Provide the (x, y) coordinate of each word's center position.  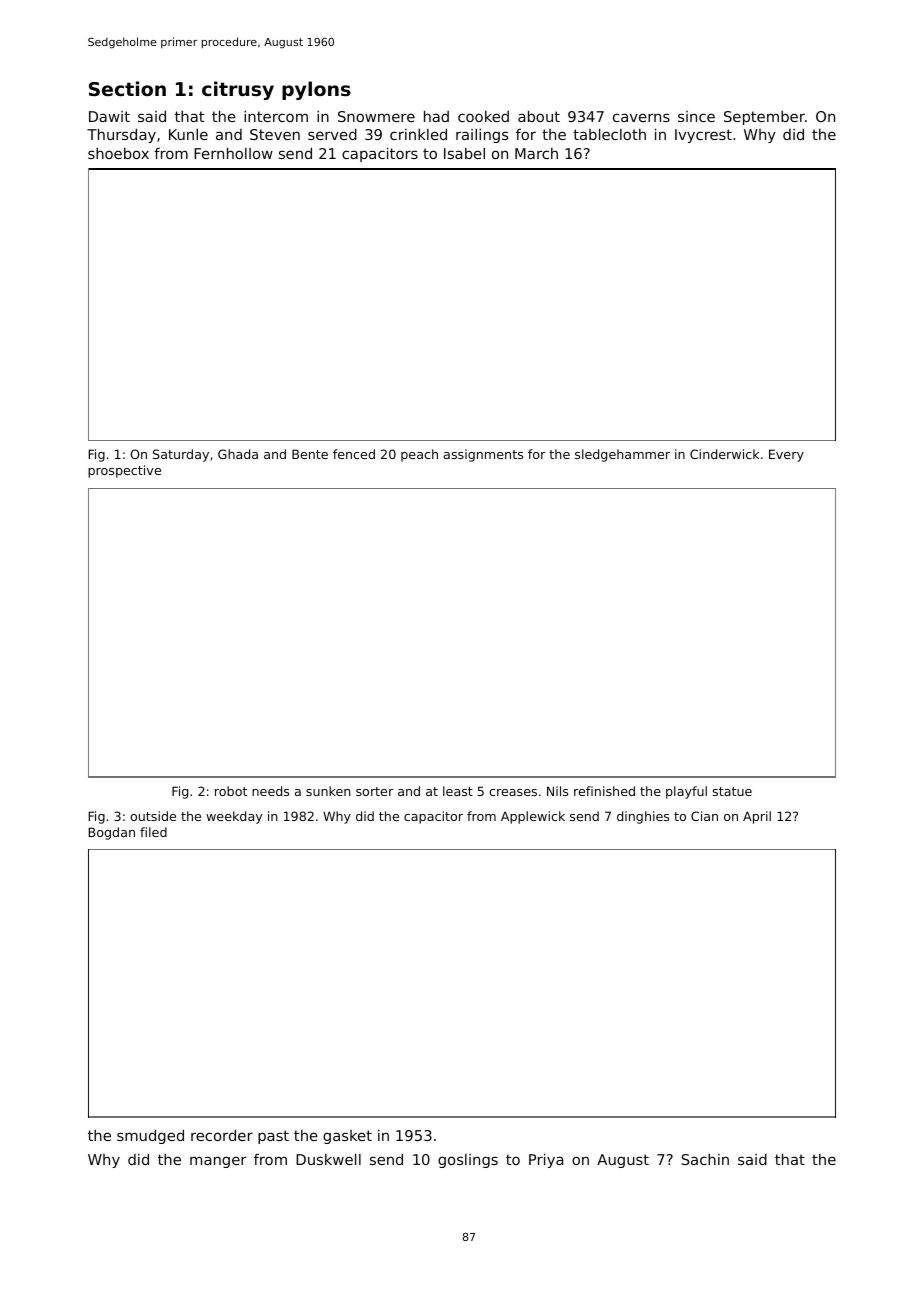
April (757, 817)
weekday (234, 817)
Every (786, 455)
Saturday (181, 455)
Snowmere (376, 116)
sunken (328, 791)
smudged (150, 1136)
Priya (546, 1160)
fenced (354, 454)
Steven (275, 134)
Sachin (705, 1159)
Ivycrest (703, 136)
